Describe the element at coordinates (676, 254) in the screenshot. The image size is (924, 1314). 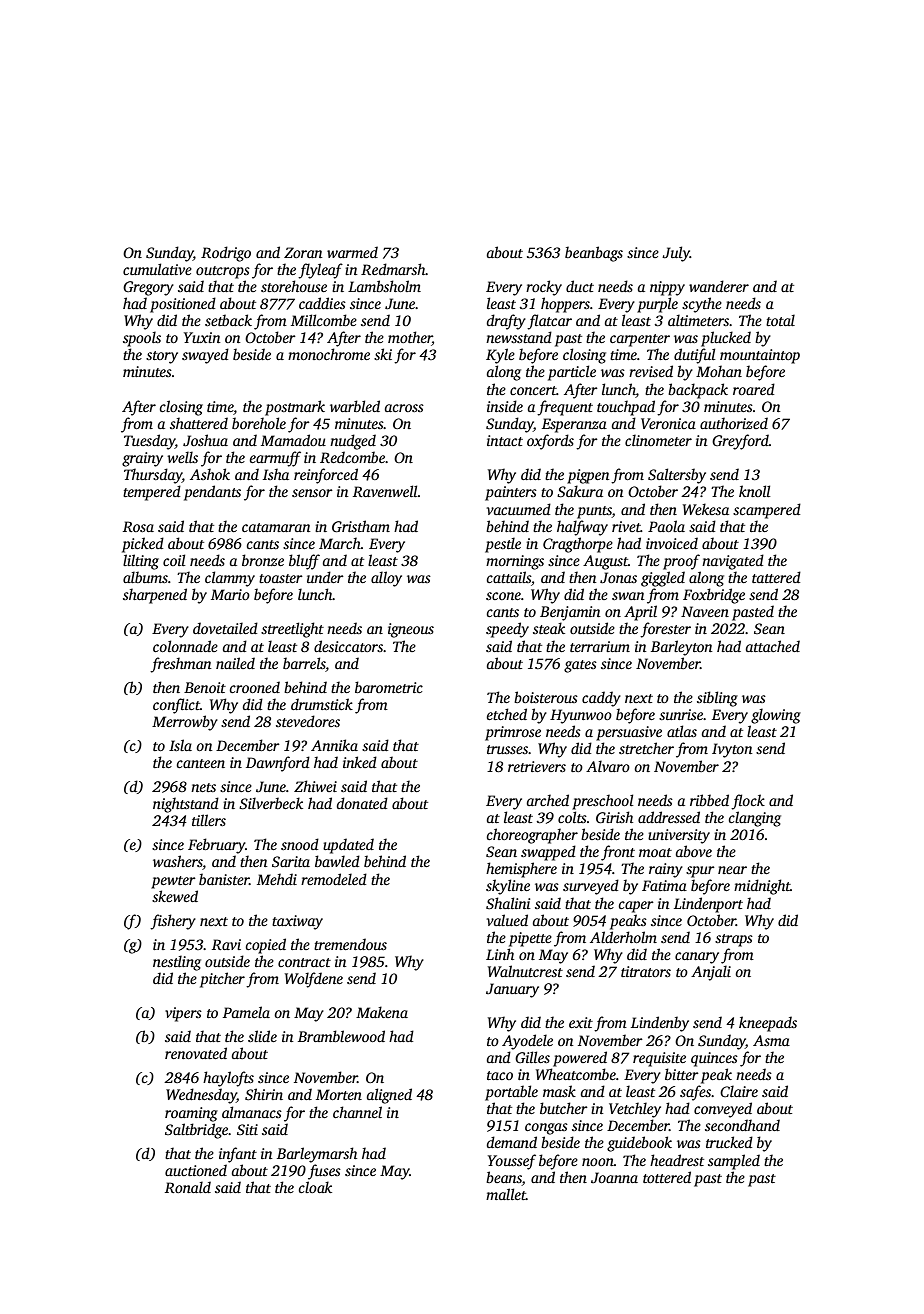
I see `July` at that location.
